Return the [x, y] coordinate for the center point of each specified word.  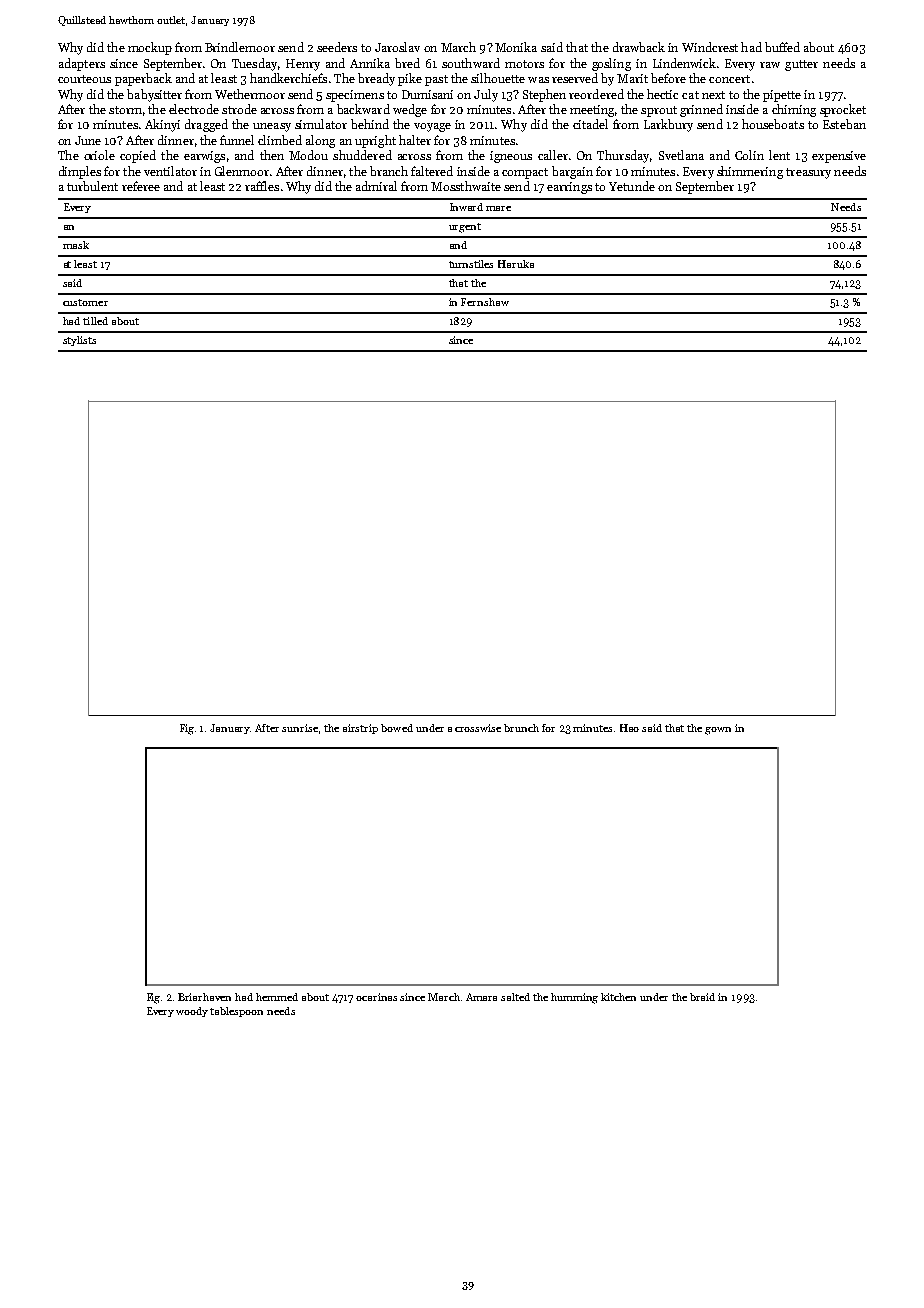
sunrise [300, 728]
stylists [79, 341]
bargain [572, 172]
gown [718, 731]
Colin [749, 155]
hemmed [277, 997]
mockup [150, 48]
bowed [397, 728]
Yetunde [632, 186]
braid [702, 997]
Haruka [516, 264]
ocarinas [376, 997]
